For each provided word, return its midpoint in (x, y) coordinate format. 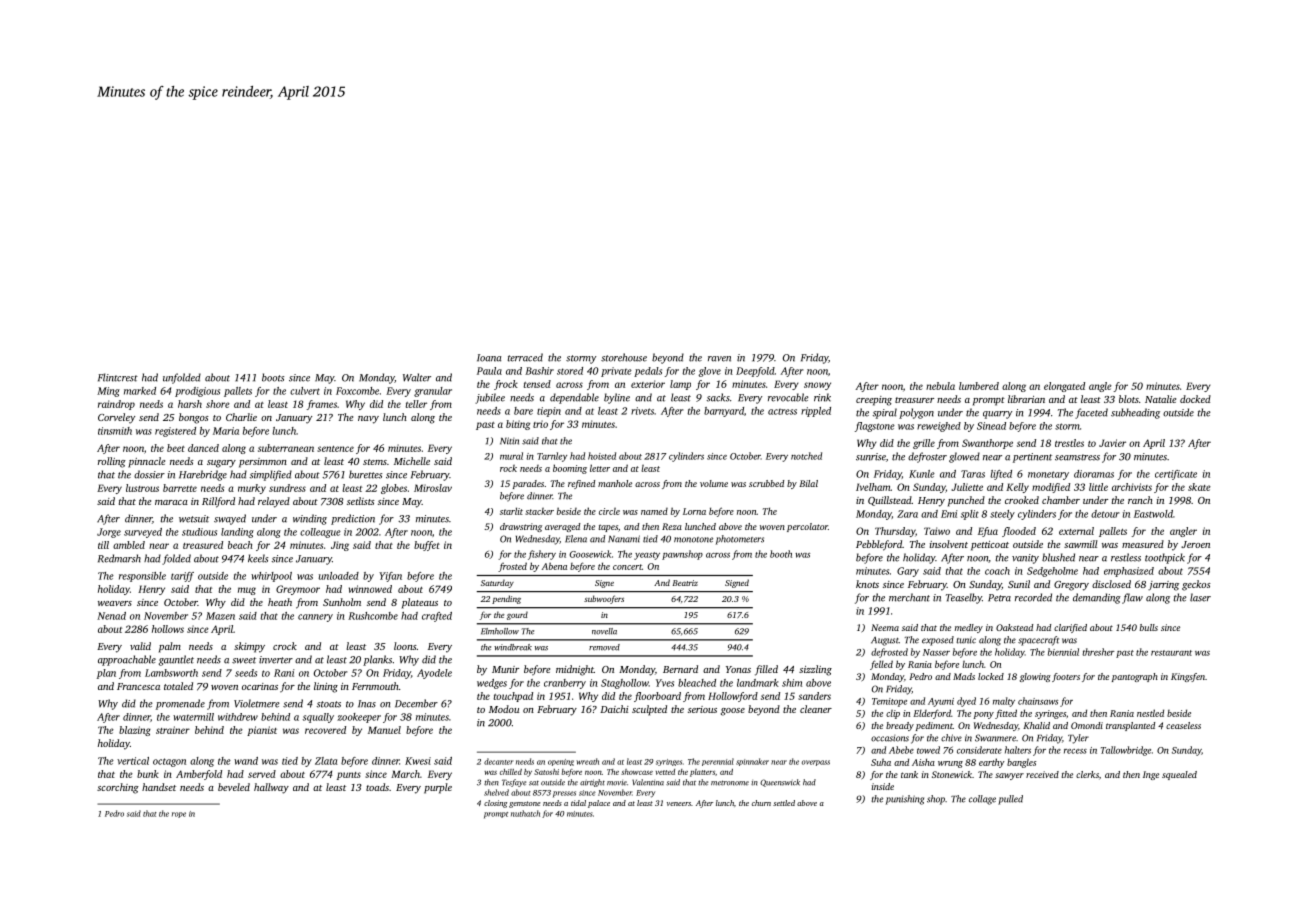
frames (322, 405)
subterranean (286, 448)
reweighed (939, 427)
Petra (999, 598)
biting (518, 425)
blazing (135, 731)
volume (714, 483)
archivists (1132, 487)
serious (702, 709)
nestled (1150, 713)
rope (179, 815)
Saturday (497, 583)
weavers (115, 603)
